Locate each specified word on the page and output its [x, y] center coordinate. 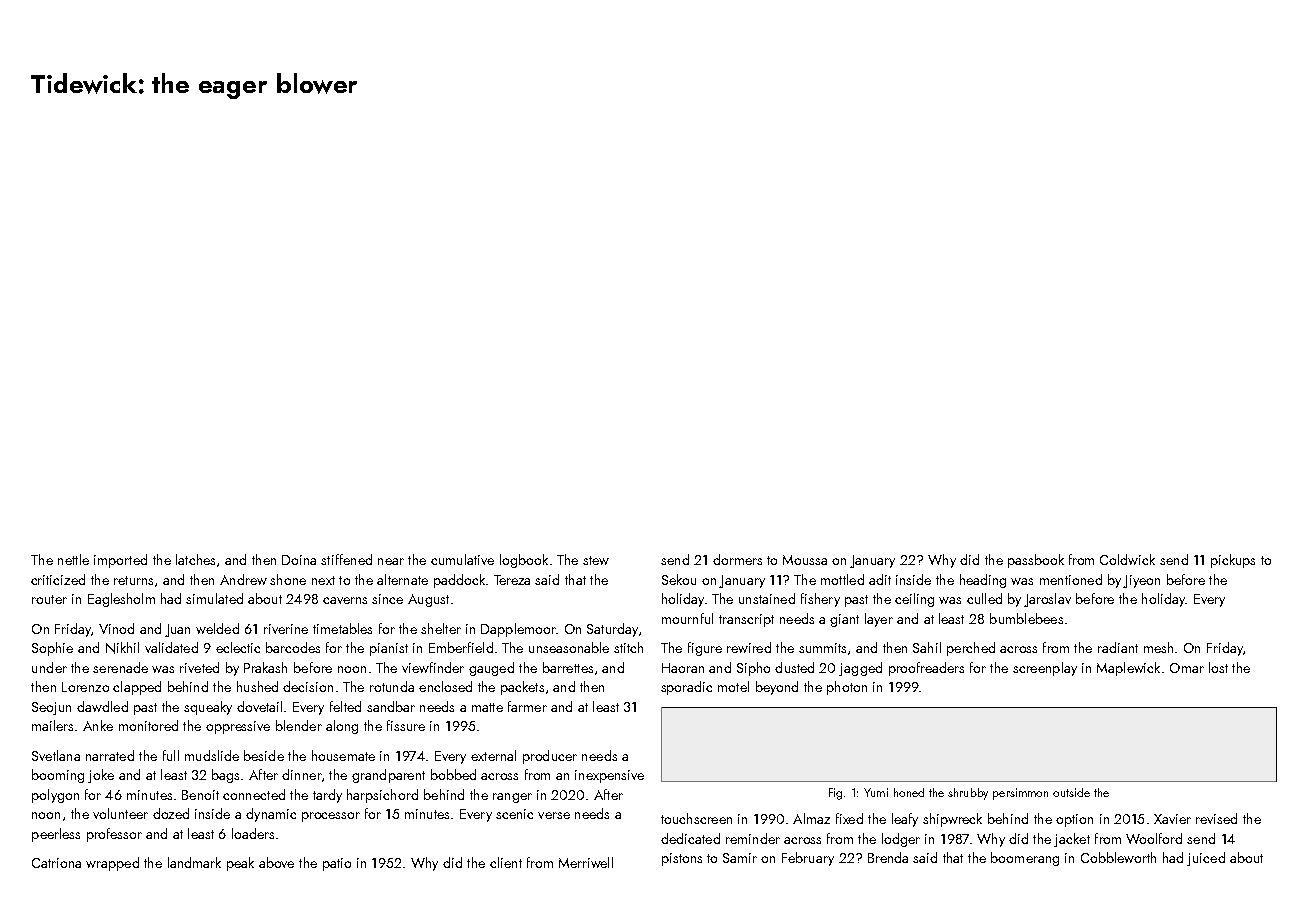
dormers [737, 559]
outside [1071, 792]
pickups [1233, 561]
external [493, 755]
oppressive [238, 727]
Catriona [56, 863]
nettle [73, 559]
